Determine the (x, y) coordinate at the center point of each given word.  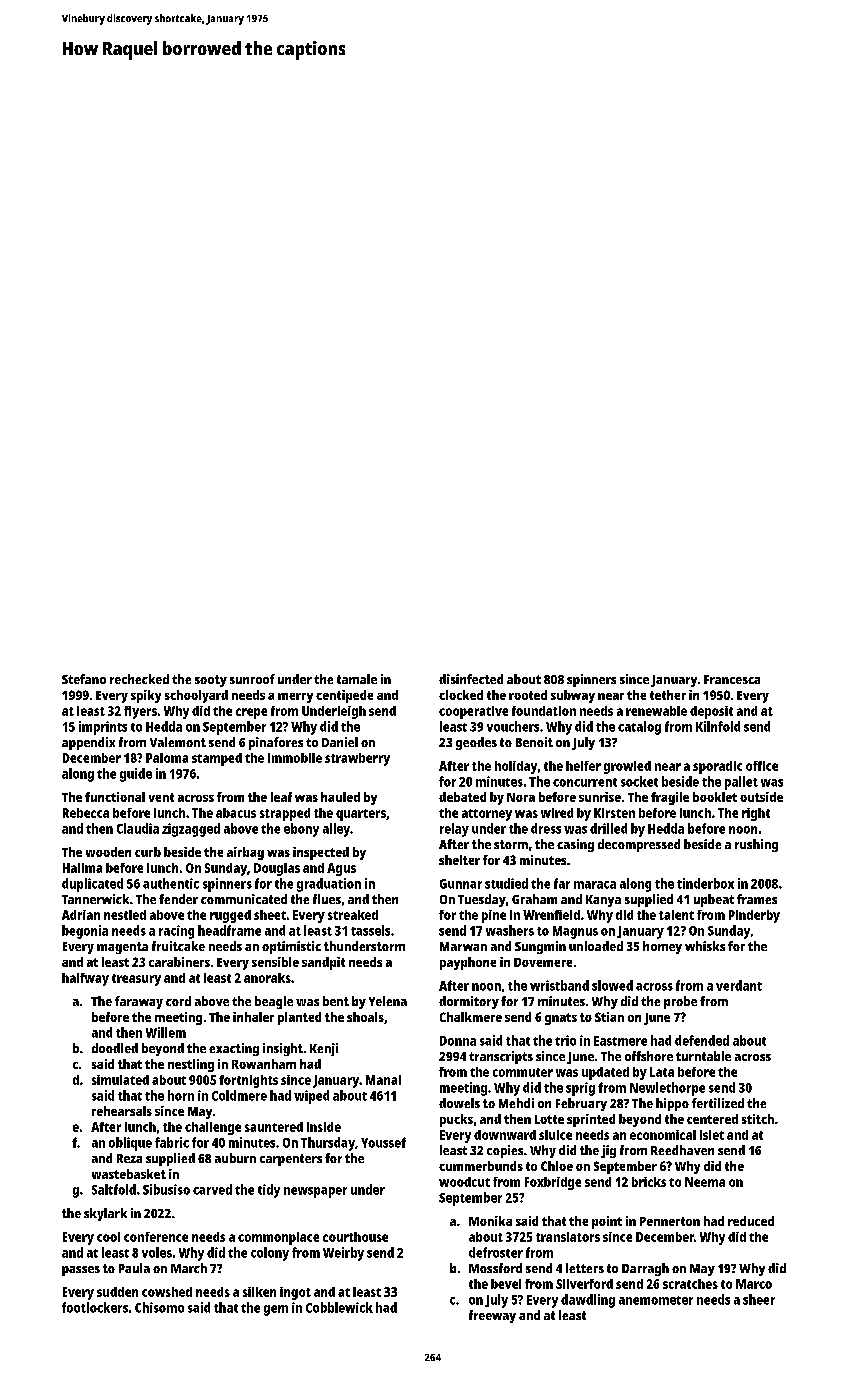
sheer (759, 1299)
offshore (649, 1056)
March (189, 1268)
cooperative (473, 712)
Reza (129, 1158)
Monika (490, 1221)
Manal (383, 1080)
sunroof (252, 679)
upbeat (714, 900)
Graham (534, 899)
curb (148, 852)
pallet (741, 783)
